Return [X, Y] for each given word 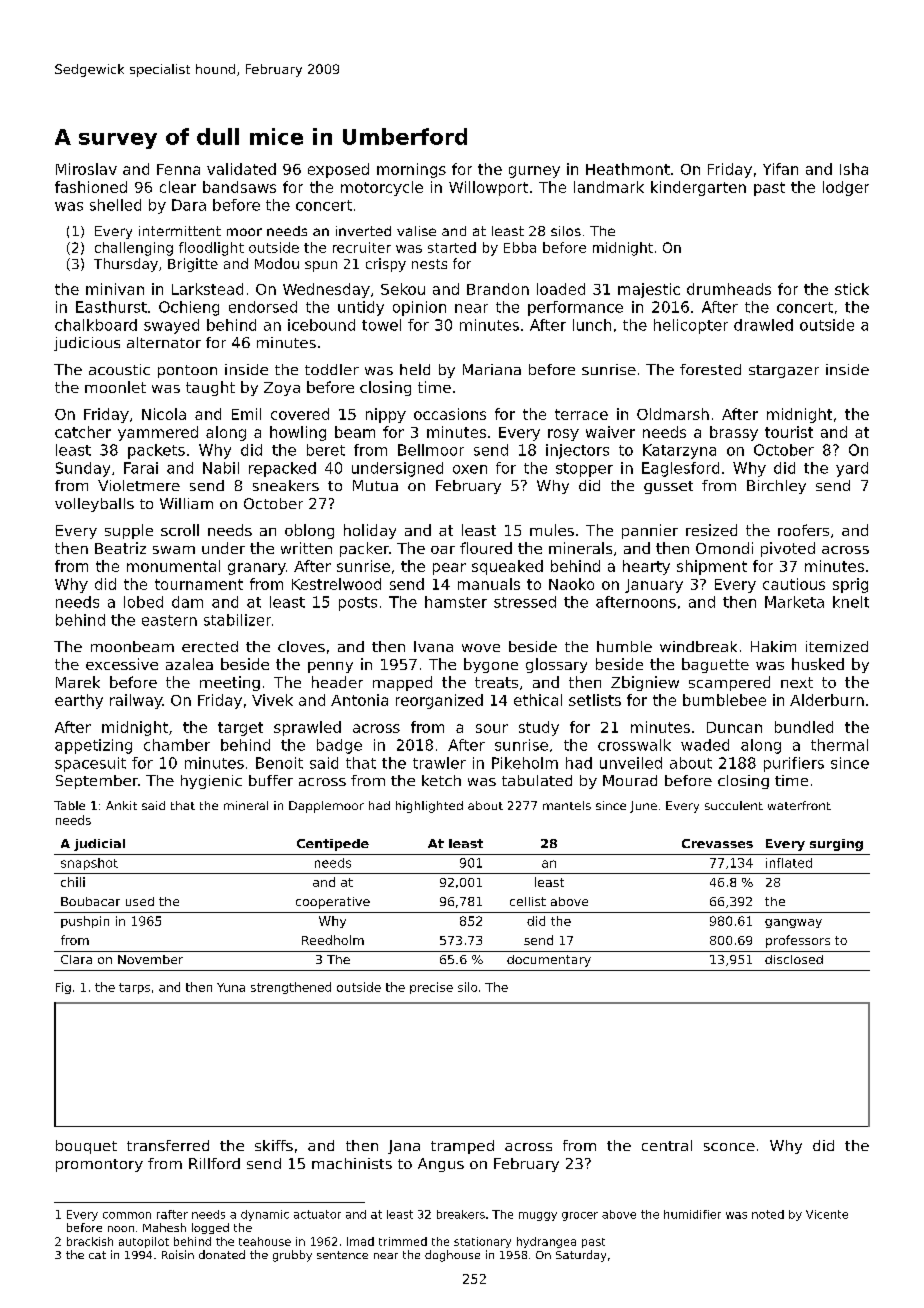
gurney [534, 172]
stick [852, 289]
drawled [763, 325]
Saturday [581, 1256]
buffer [271, 780]
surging [836, 845]
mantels [567, 805]
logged [210, 1228]
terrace [581, 414]
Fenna [178, 169]
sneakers [286, 485]
